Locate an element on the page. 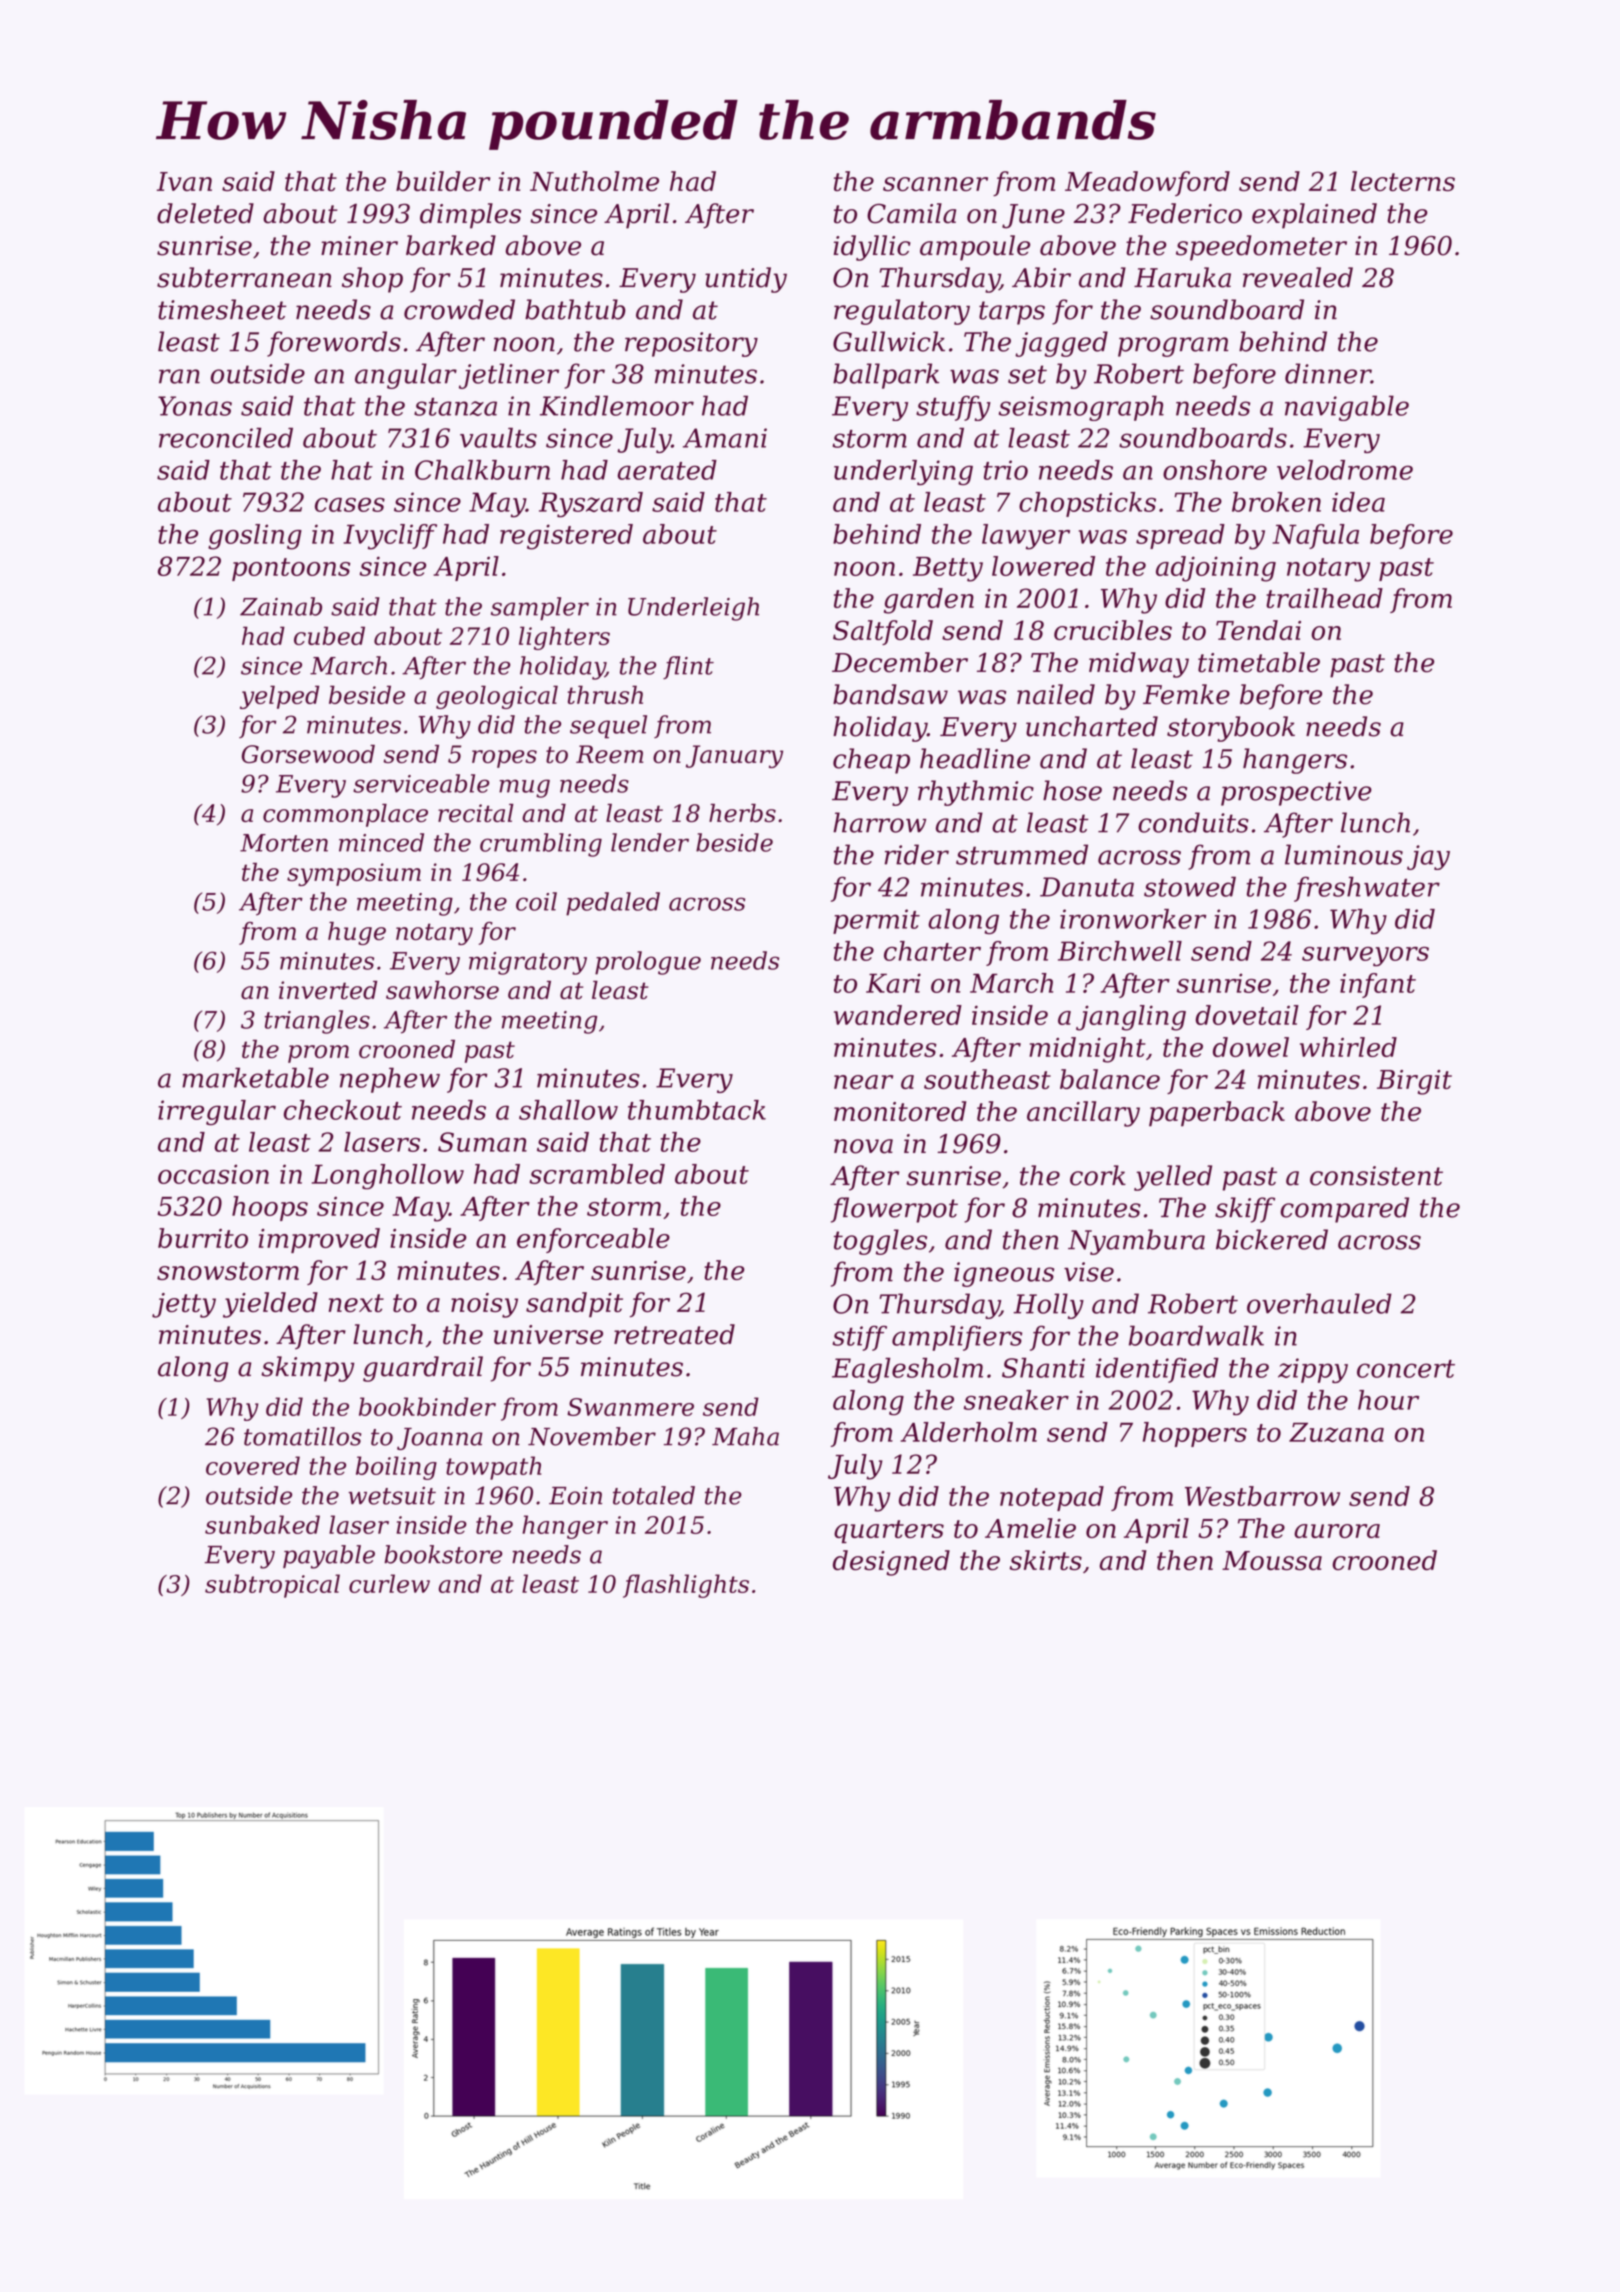 The width and height of the document is (1620, 2292). bandsaw is located at coordinates (890, 694).
